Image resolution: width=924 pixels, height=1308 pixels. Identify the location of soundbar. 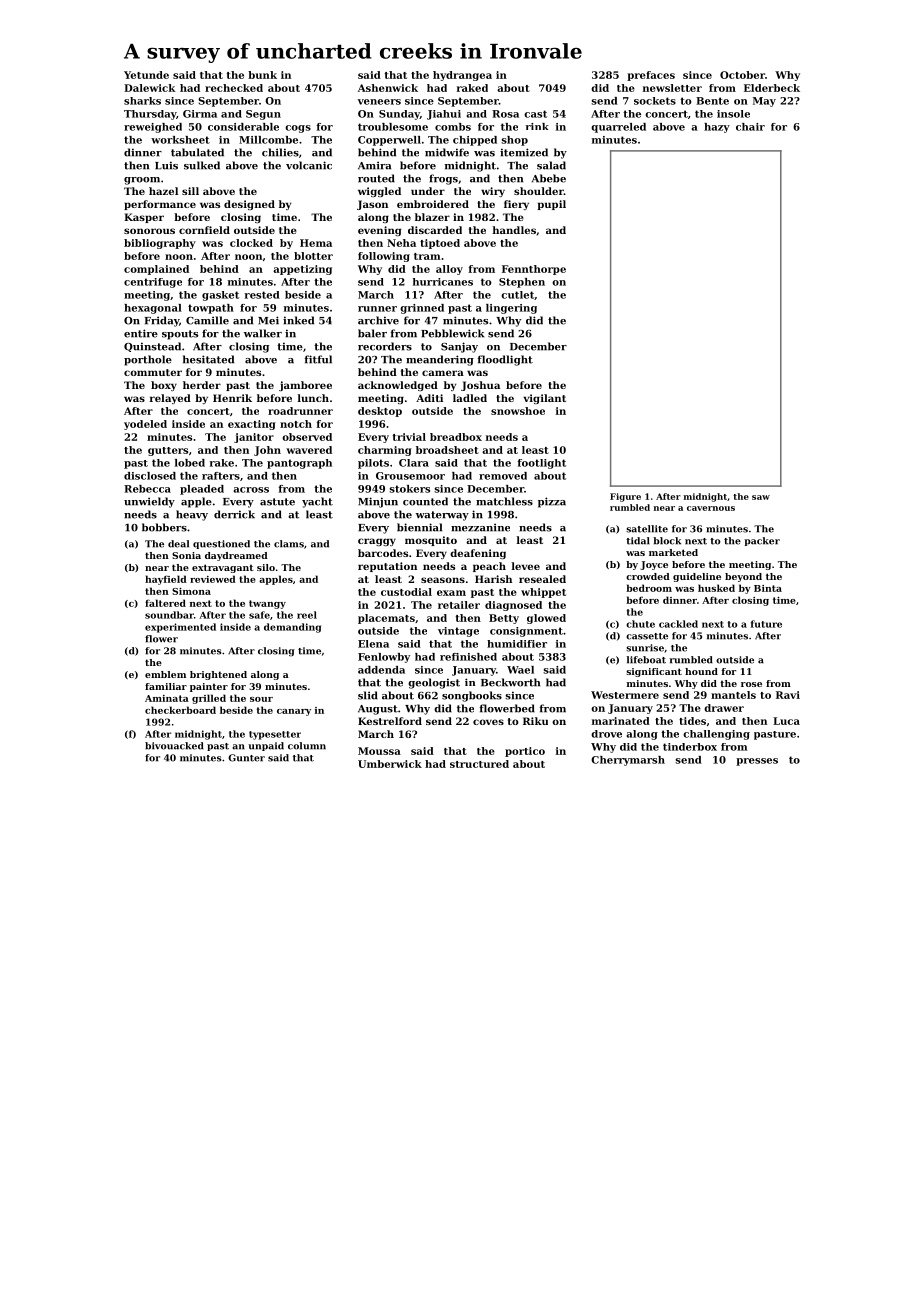
(169, 615).
